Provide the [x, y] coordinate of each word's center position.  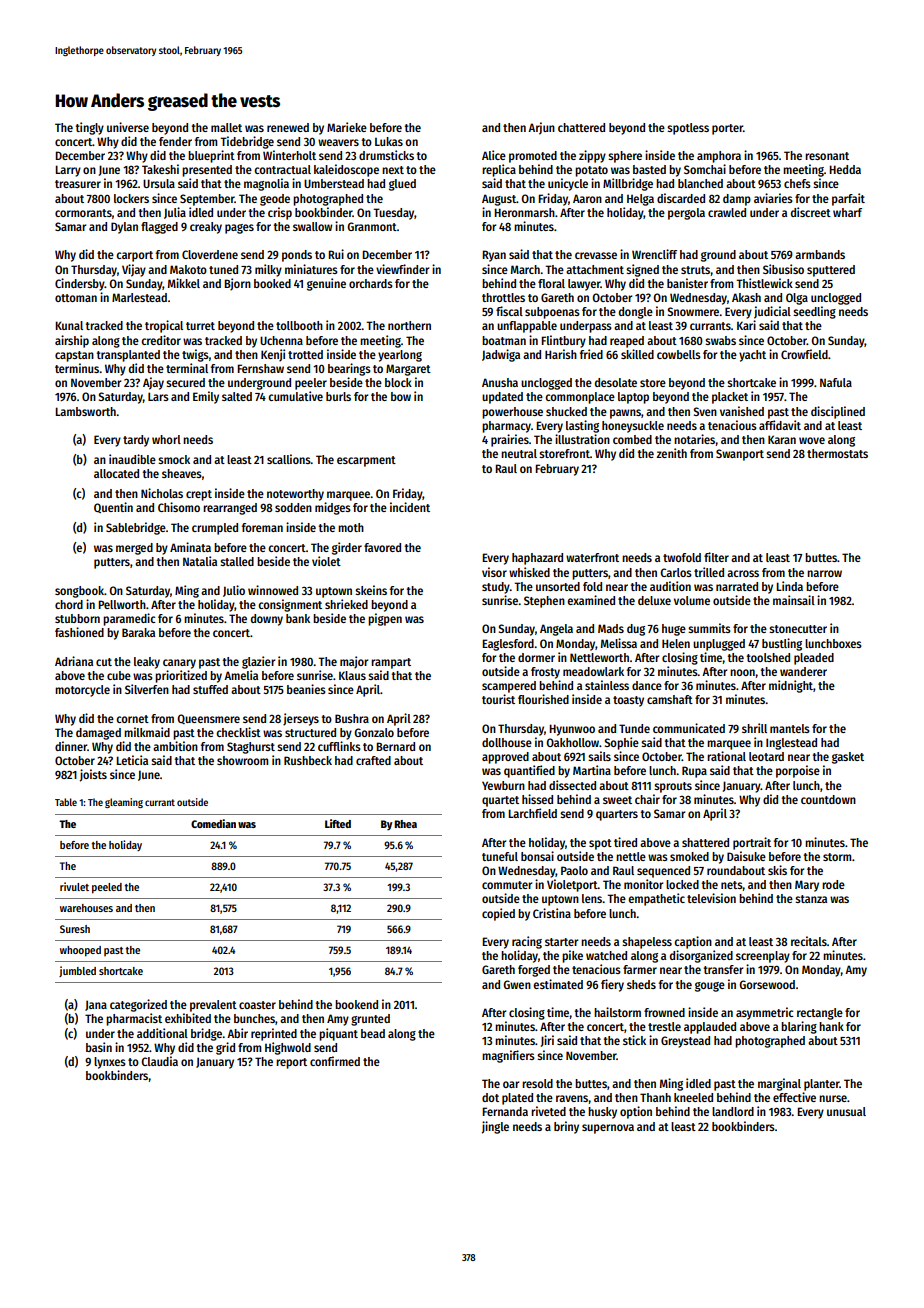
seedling [814, 312]
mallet [226, 127]
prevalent [213, 1006]
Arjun [541, 128]
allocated [116, 473]
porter [727, 129]
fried [591, 354]
